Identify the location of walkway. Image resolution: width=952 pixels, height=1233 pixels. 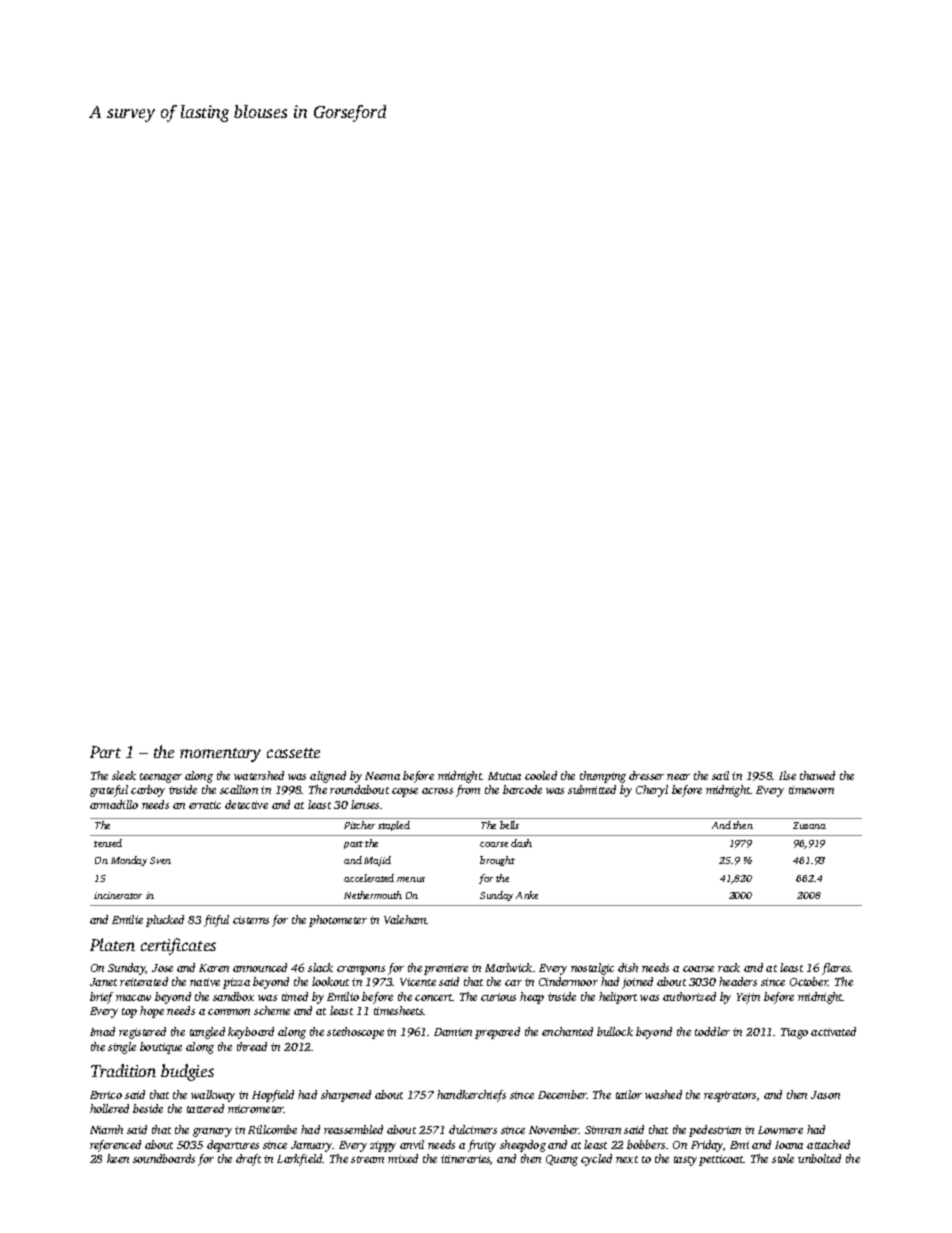
(213, 1096).
